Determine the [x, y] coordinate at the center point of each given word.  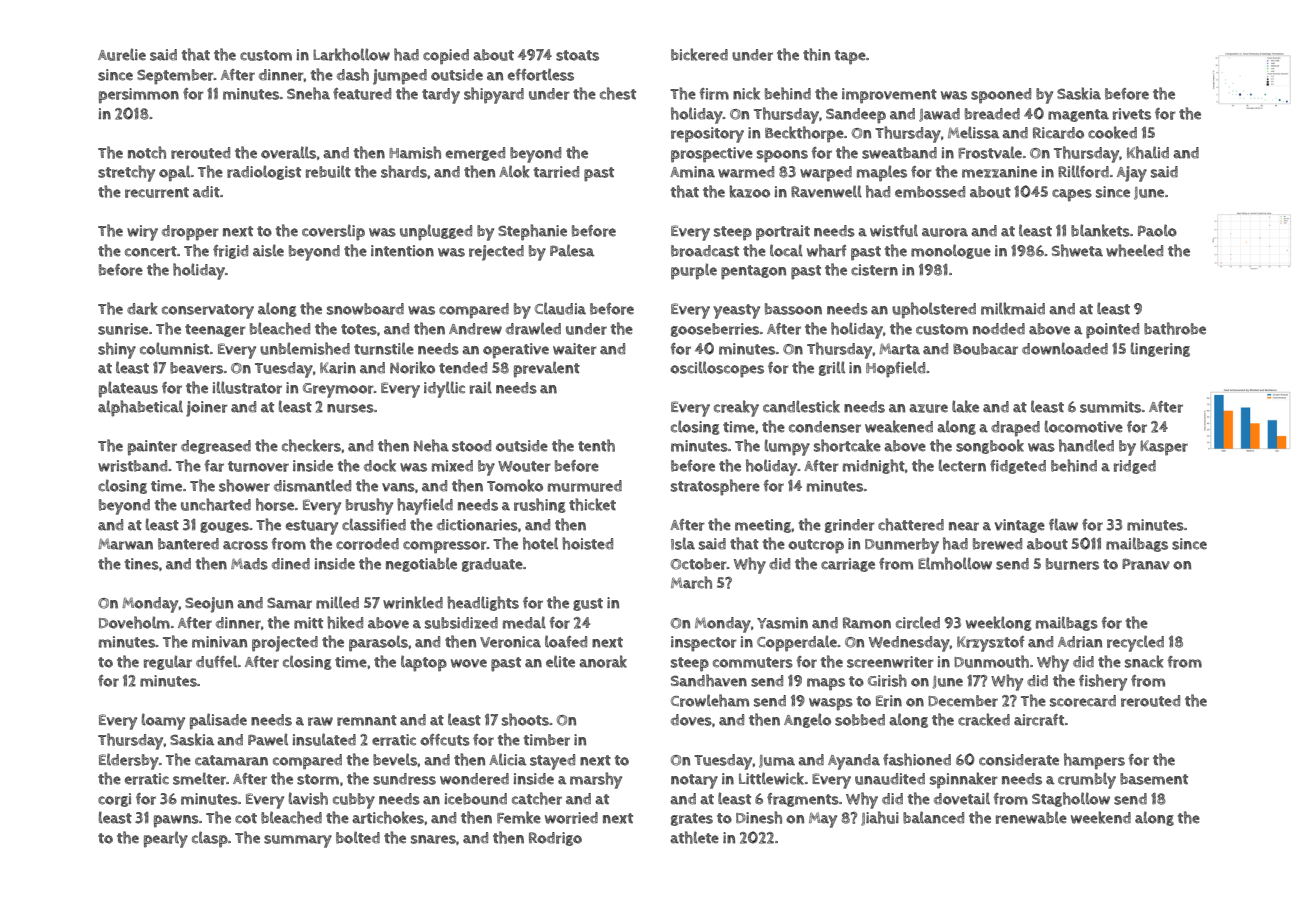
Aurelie [122, 54]
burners [1072, 564]
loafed [566, 641]
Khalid [1148, 152]
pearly [166, 839]
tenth [596, 445]
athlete [694, 837]
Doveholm [134, 622]
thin [816, 54]
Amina [692, 172]
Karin [338, 368]
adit [206, 192]
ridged [1135, 467]
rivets [1132, 114]
